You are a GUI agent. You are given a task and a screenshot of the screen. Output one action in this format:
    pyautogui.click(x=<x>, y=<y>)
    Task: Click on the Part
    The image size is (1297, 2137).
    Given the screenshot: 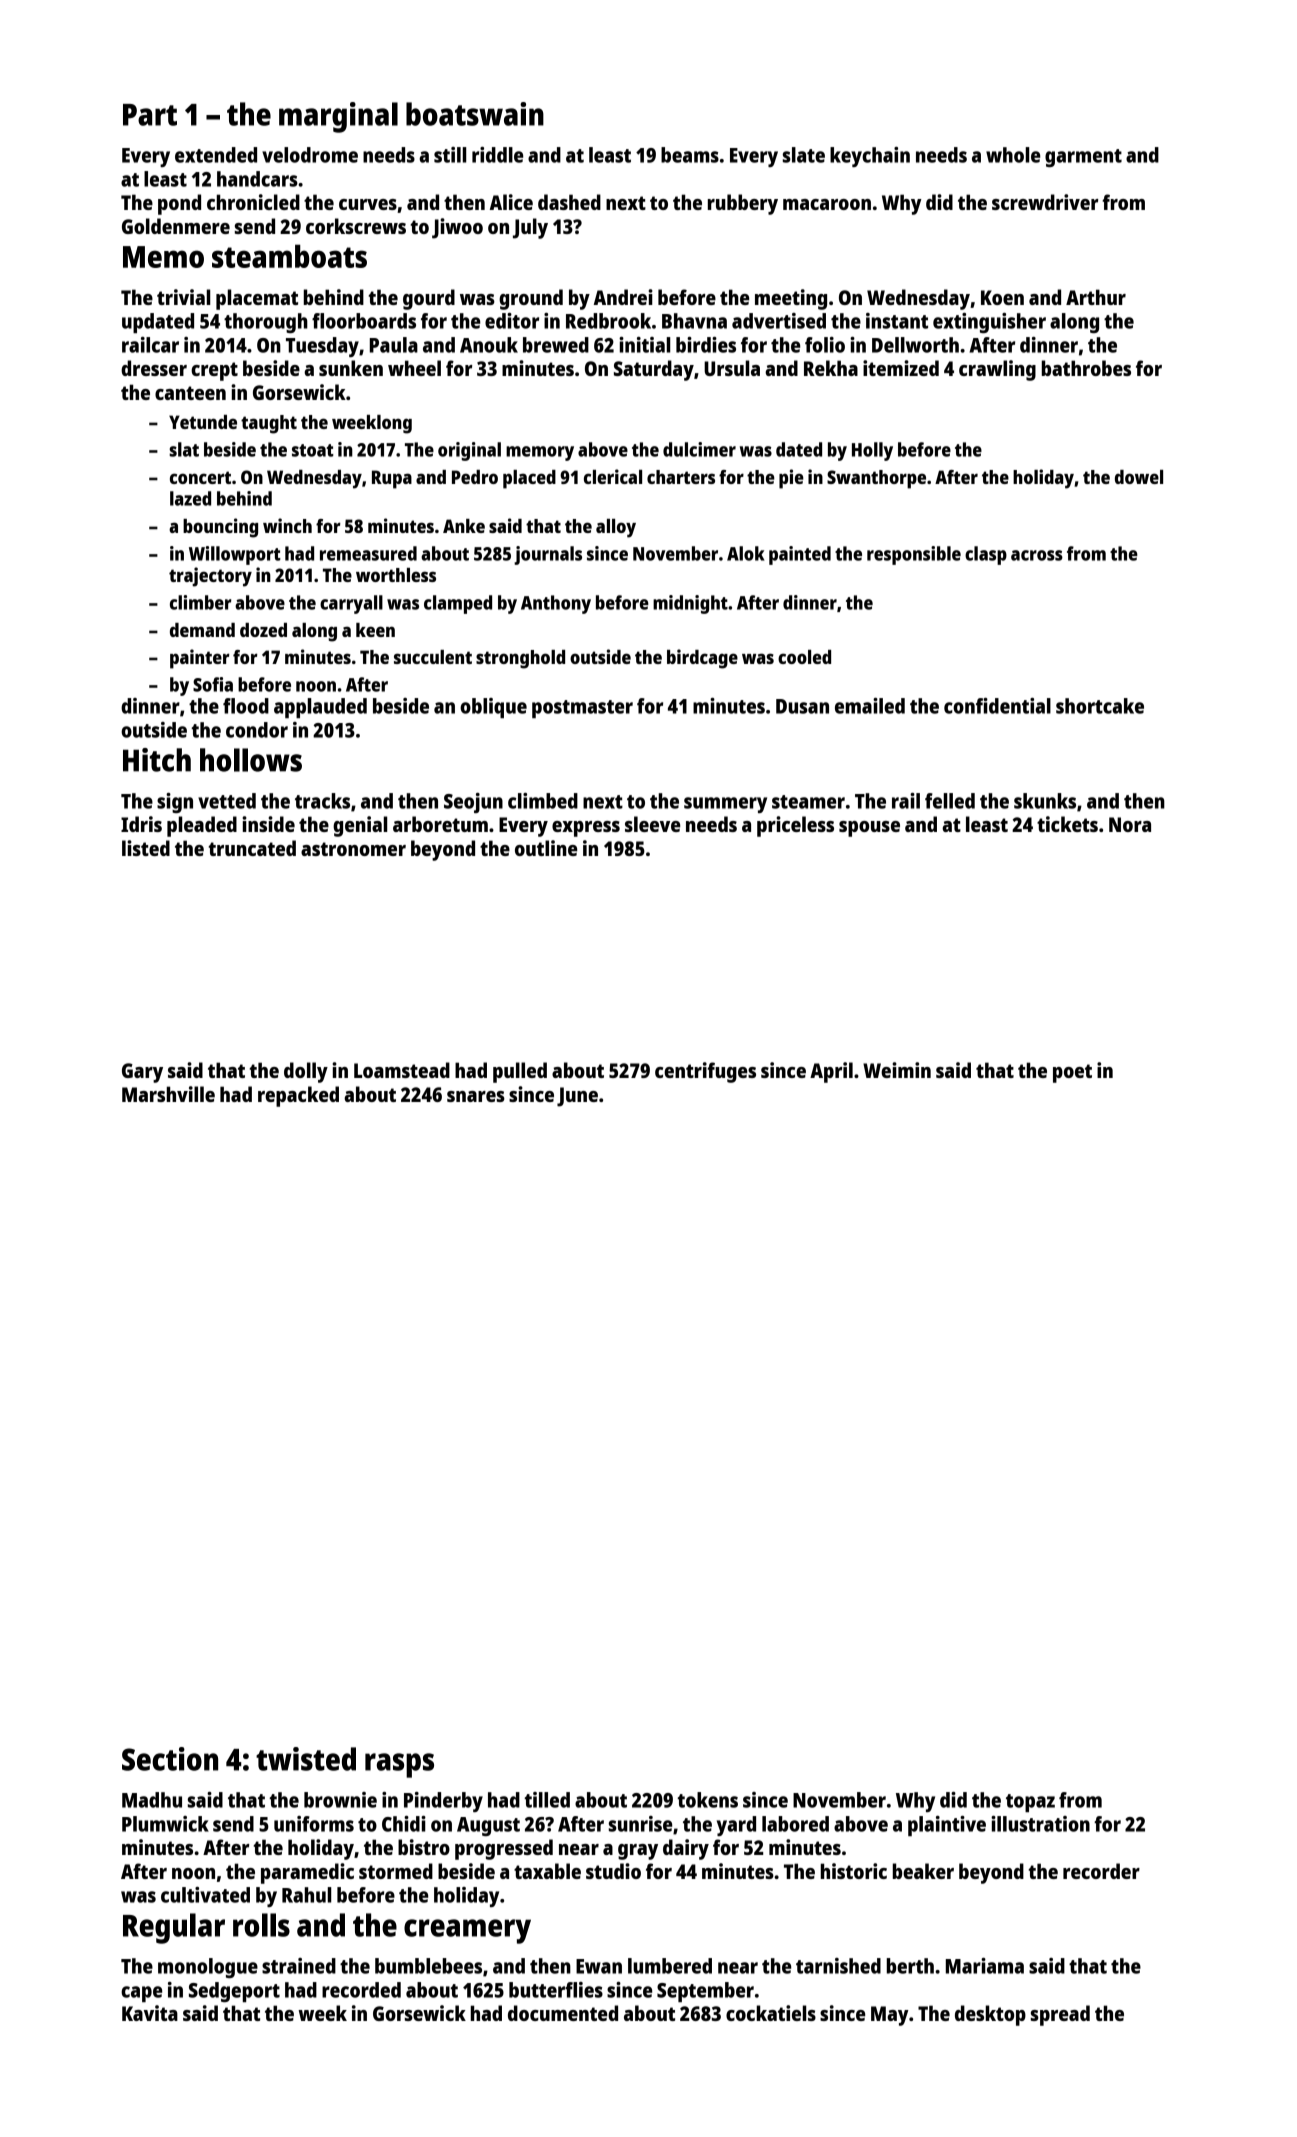 What is the action you would take?
    pyautogui.click(x=150, y=115)
